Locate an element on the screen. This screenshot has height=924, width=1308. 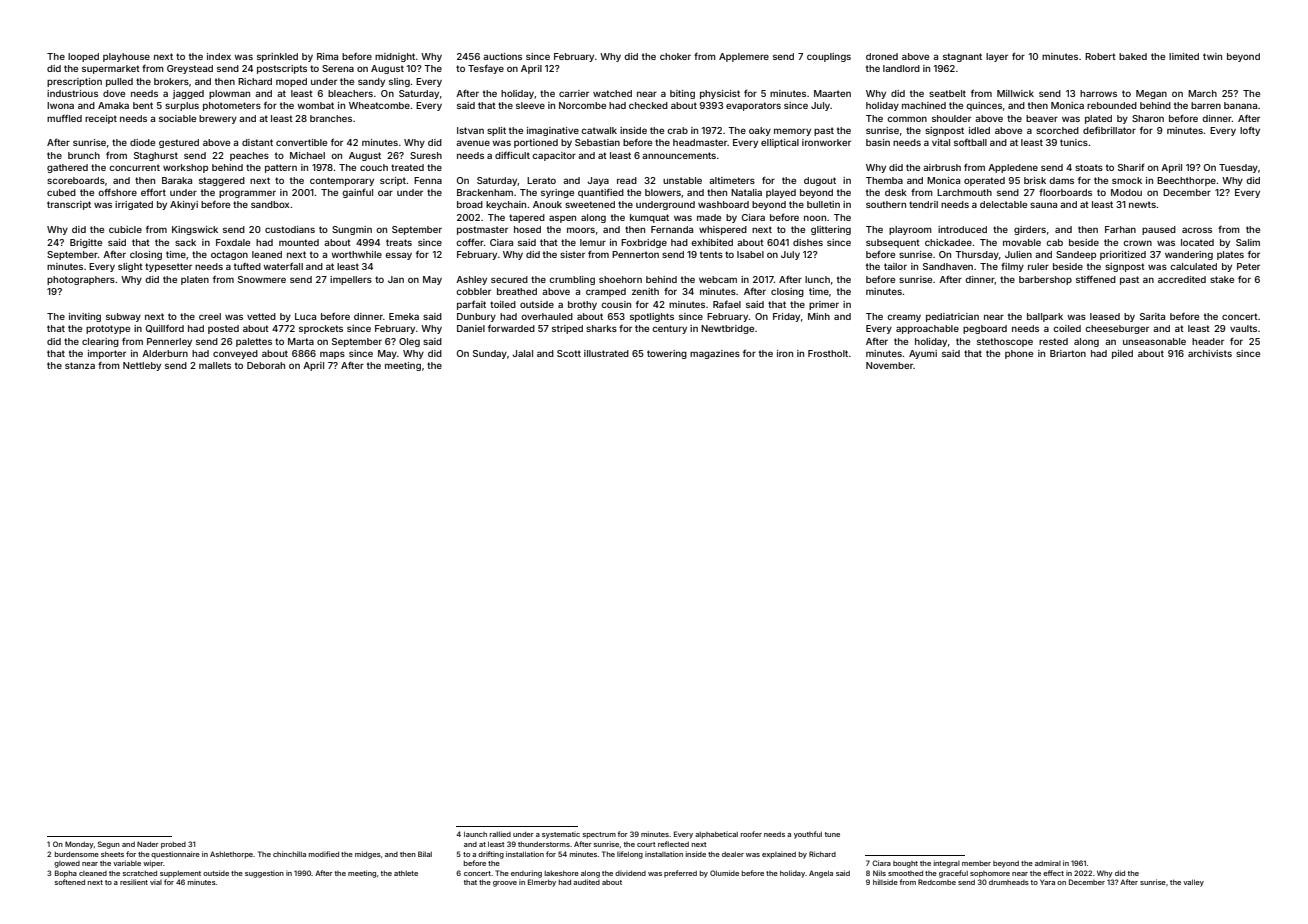
vetted is located at coordinates (261, 316).
